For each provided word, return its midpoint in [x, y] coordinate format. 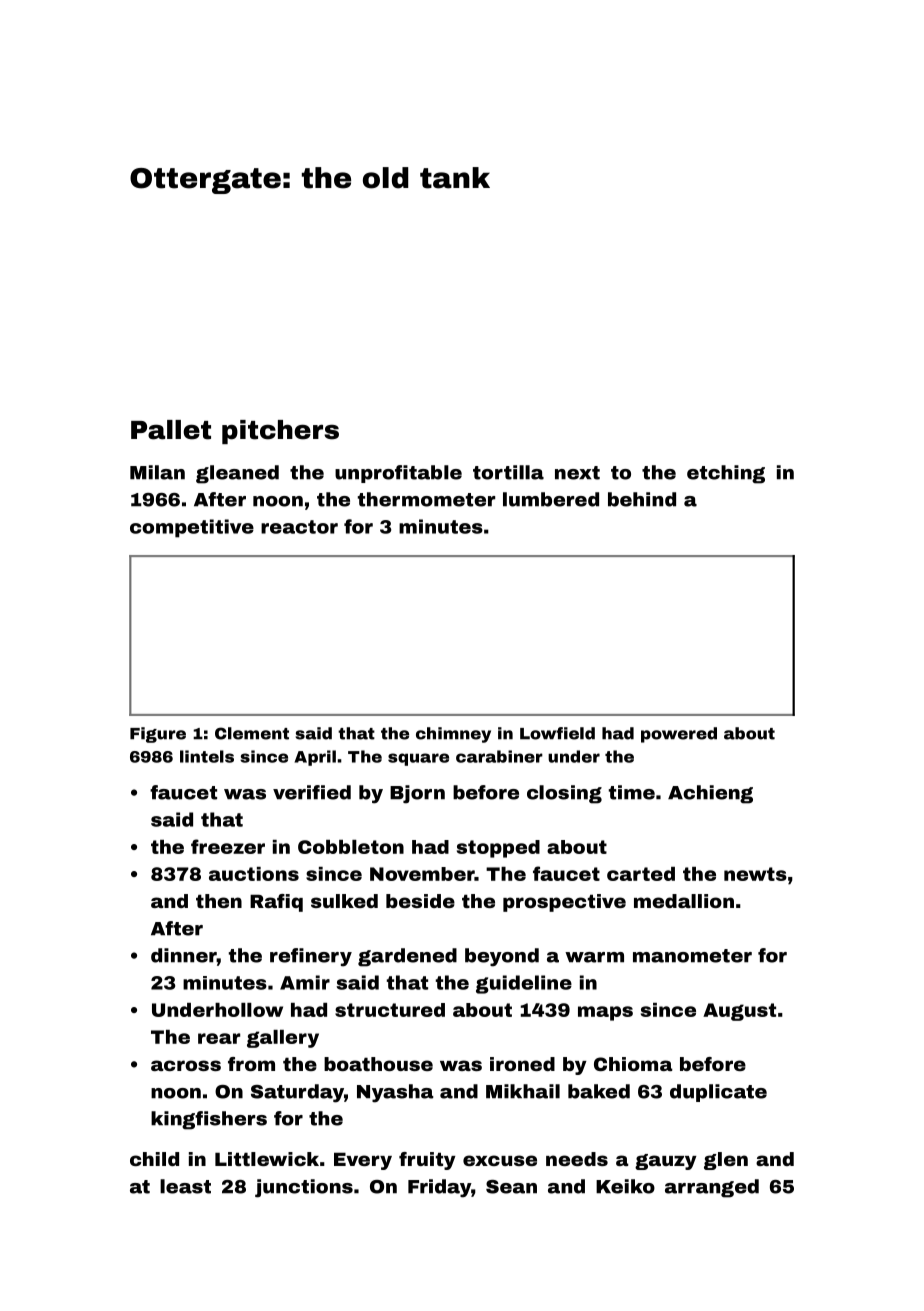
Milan [157, 472]
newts [755, 874]
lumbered [551, 499]
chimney [453, 735]
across [186, 1065]
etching [726, 474]
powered [679, 735]
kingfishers [209, 1120]
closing [564, 794]
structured [390, 1010]
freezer [228, 846]
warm [594, 957]
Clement [252, 733]
